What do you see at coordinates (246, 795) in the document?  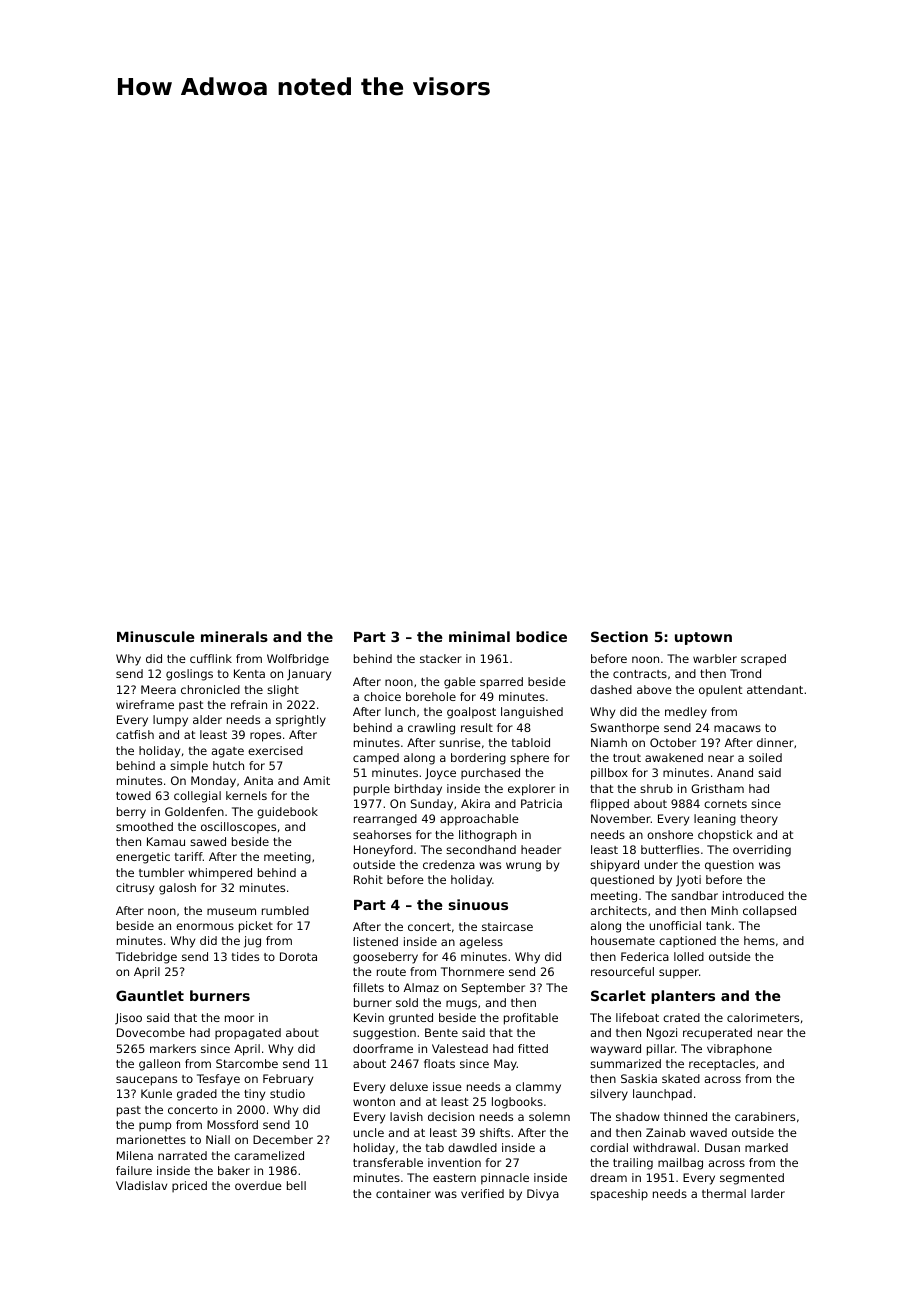 I see `kernels` at bounding box center [246, 795].
